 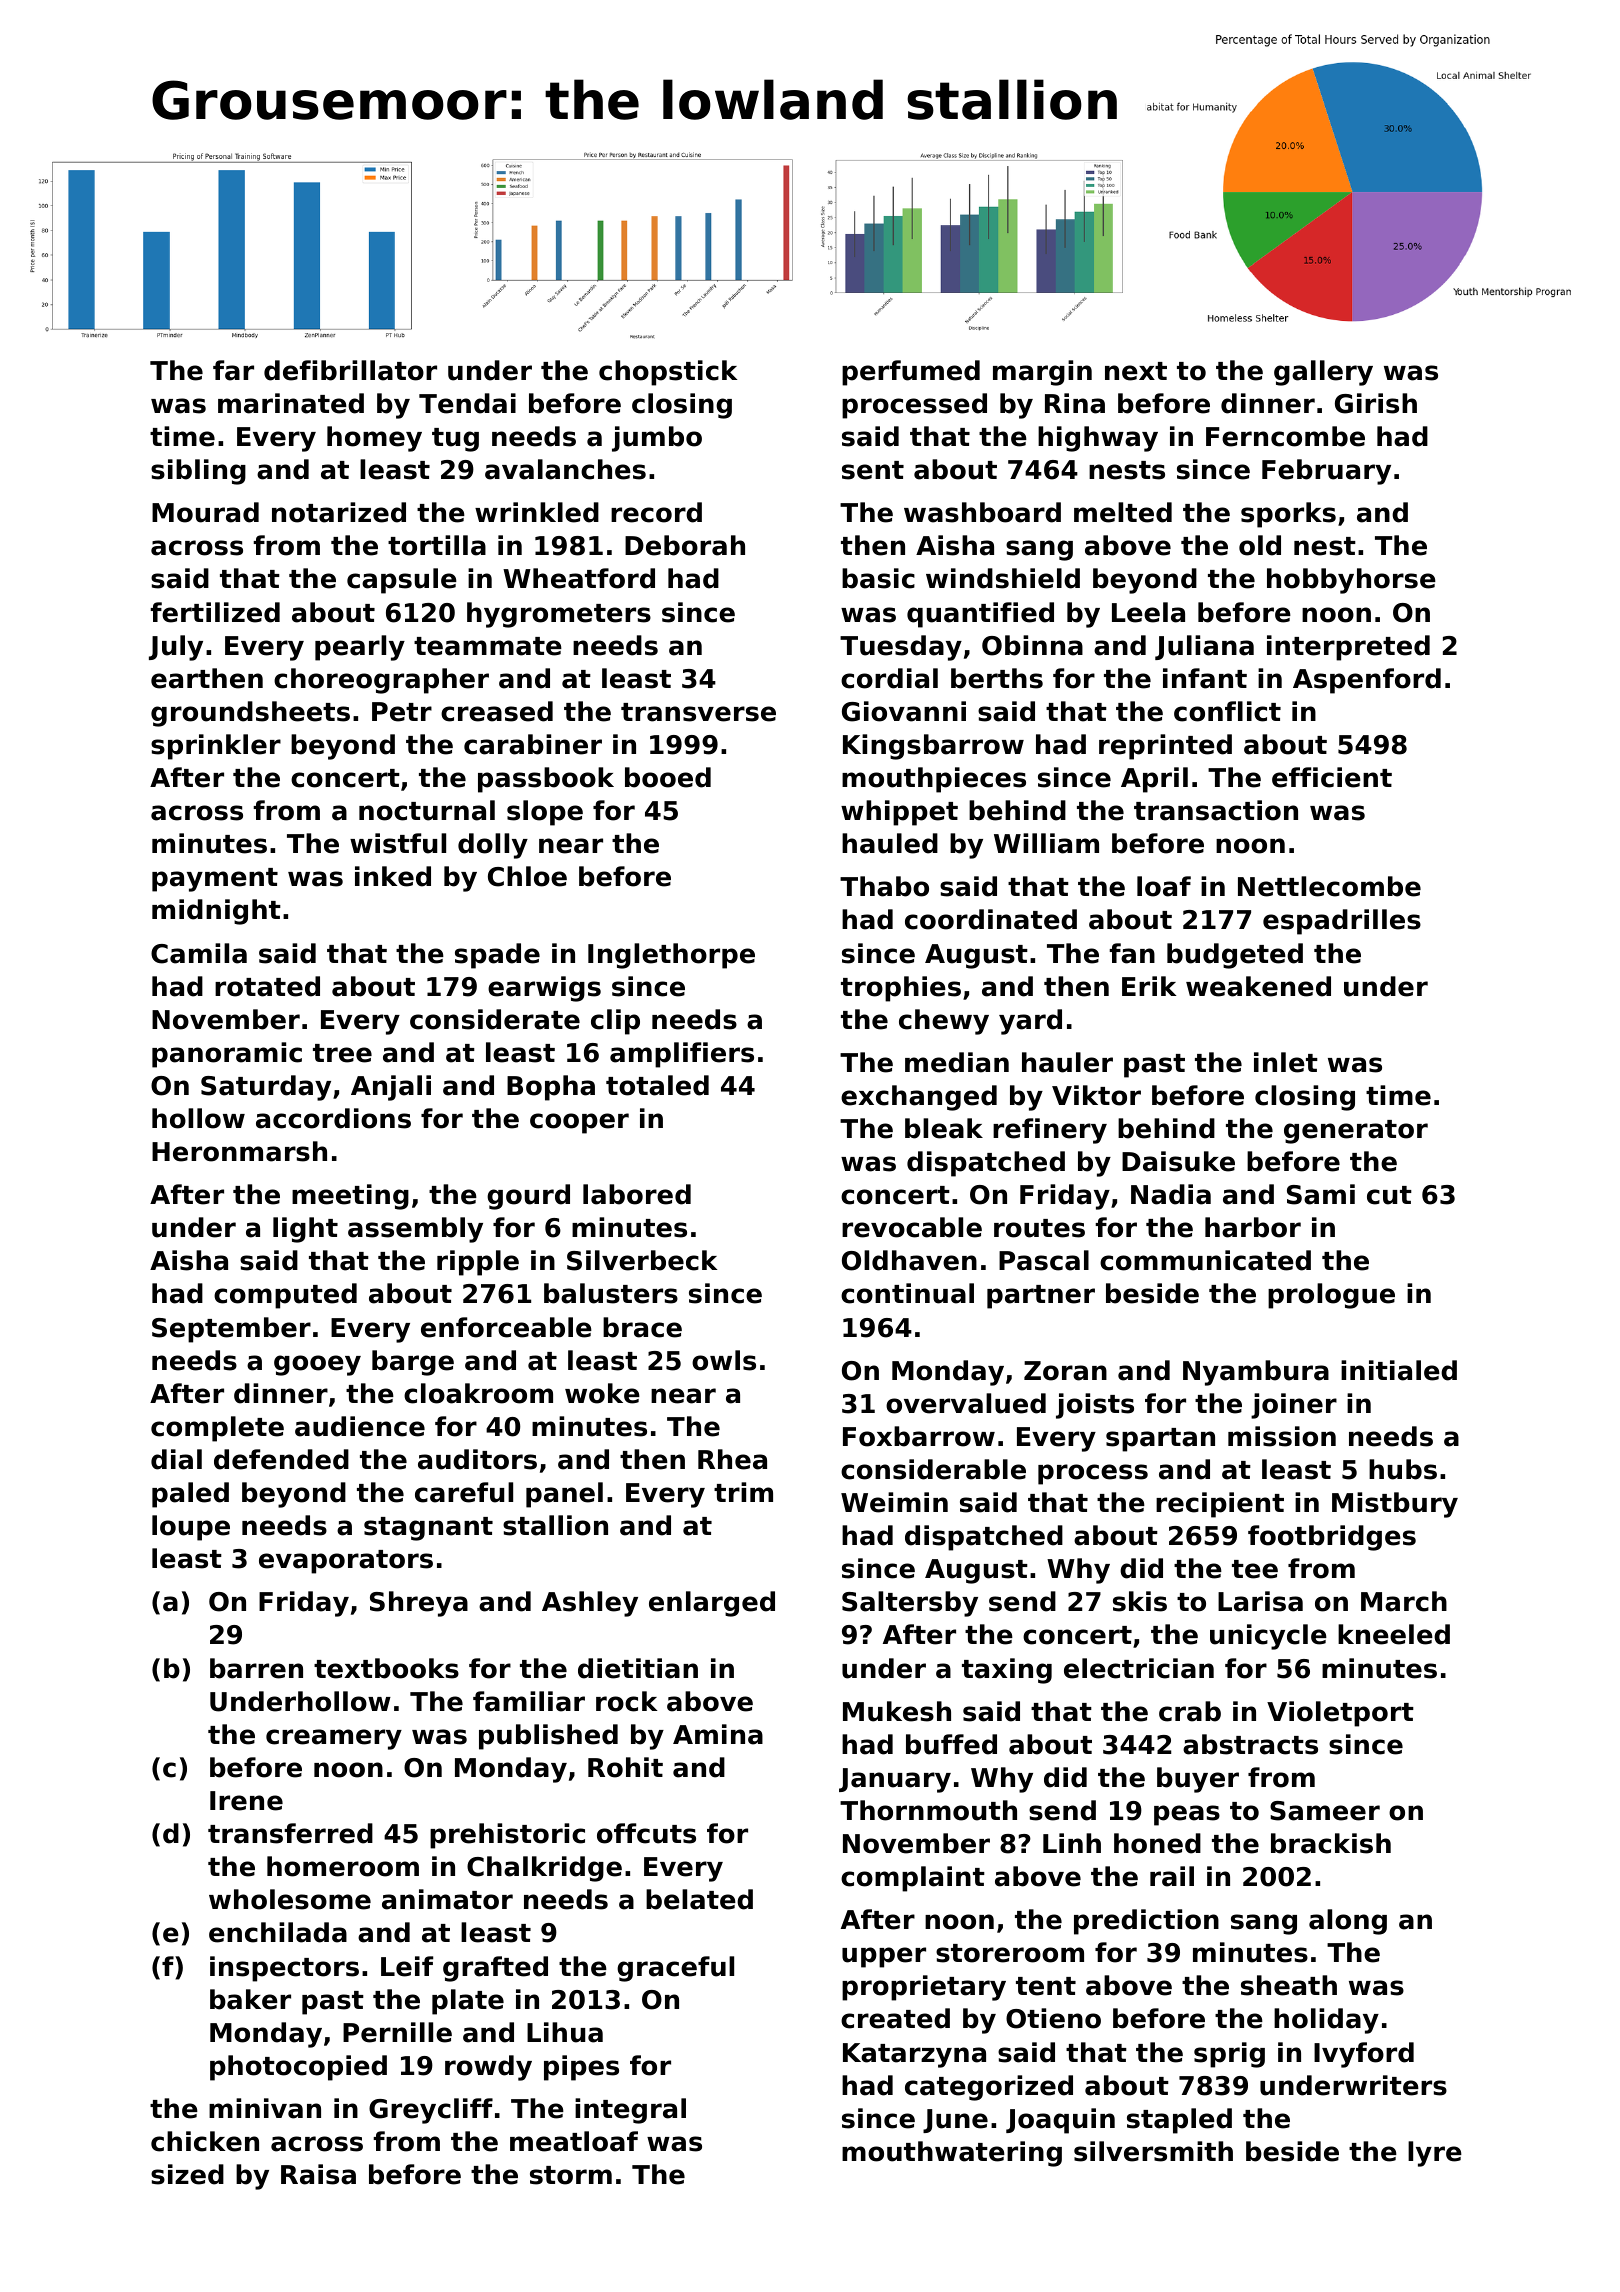 I want to click on coordinated, so click(x=991, y=919).
